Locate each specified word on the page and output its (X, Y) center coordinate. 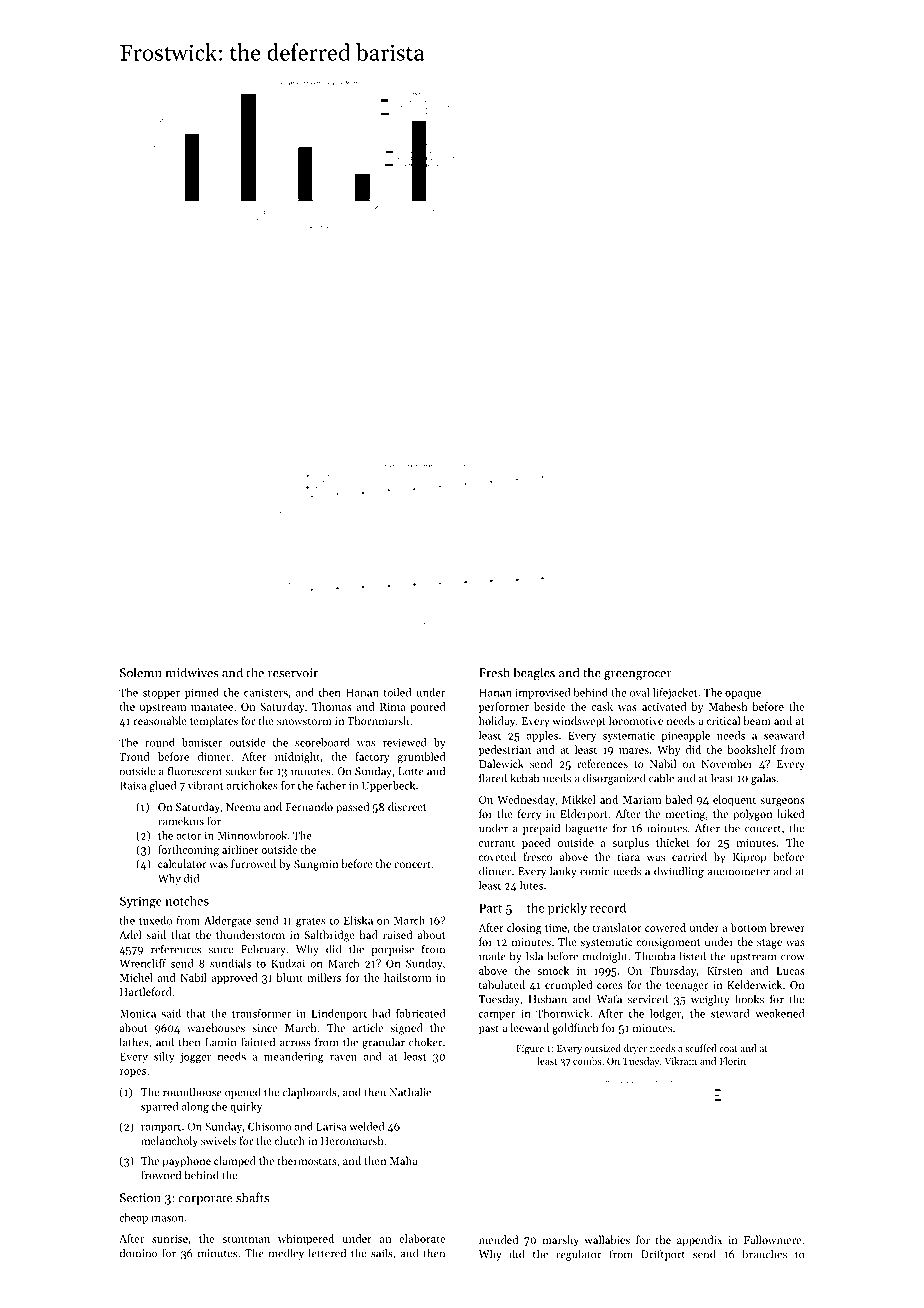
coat (728, 1049)
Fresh (494, 672)
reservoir (293, 673)
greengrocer (638, 675)
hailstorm (407, 977)
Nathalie (410, 1092)
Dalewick (501, 763)
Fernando (309, 806)
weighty (710, 1000)
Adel (130, 934)
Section (140, 1198)
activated (664, 706)
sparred (159, 1107)
